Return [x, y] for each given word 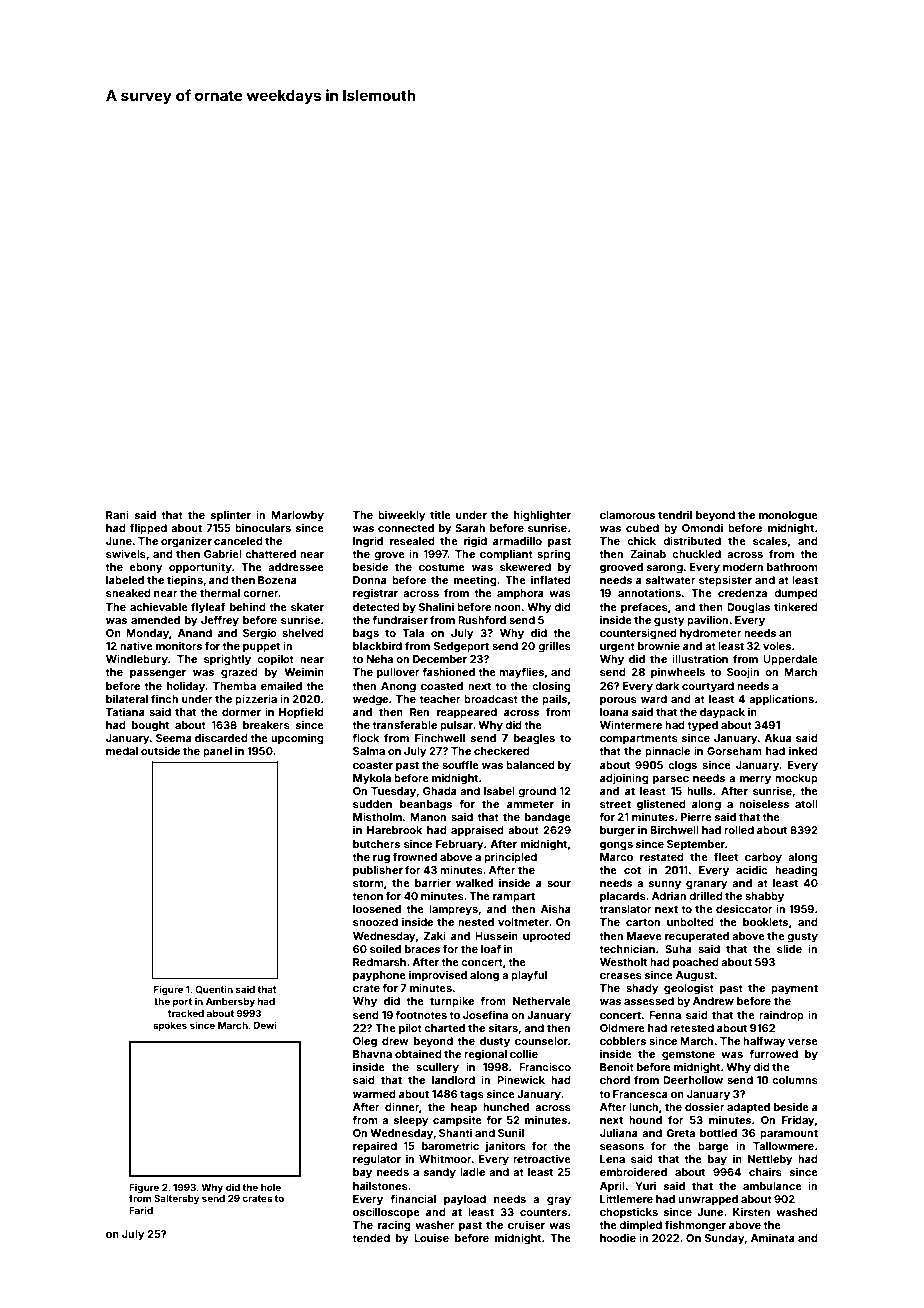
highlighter [542, 516]
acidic [752, 870]
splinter [231, 516]
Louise [431, 1238]
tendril [675, 515]
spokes [170, 1026]
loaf [491, 948]
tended [371, 1238]
